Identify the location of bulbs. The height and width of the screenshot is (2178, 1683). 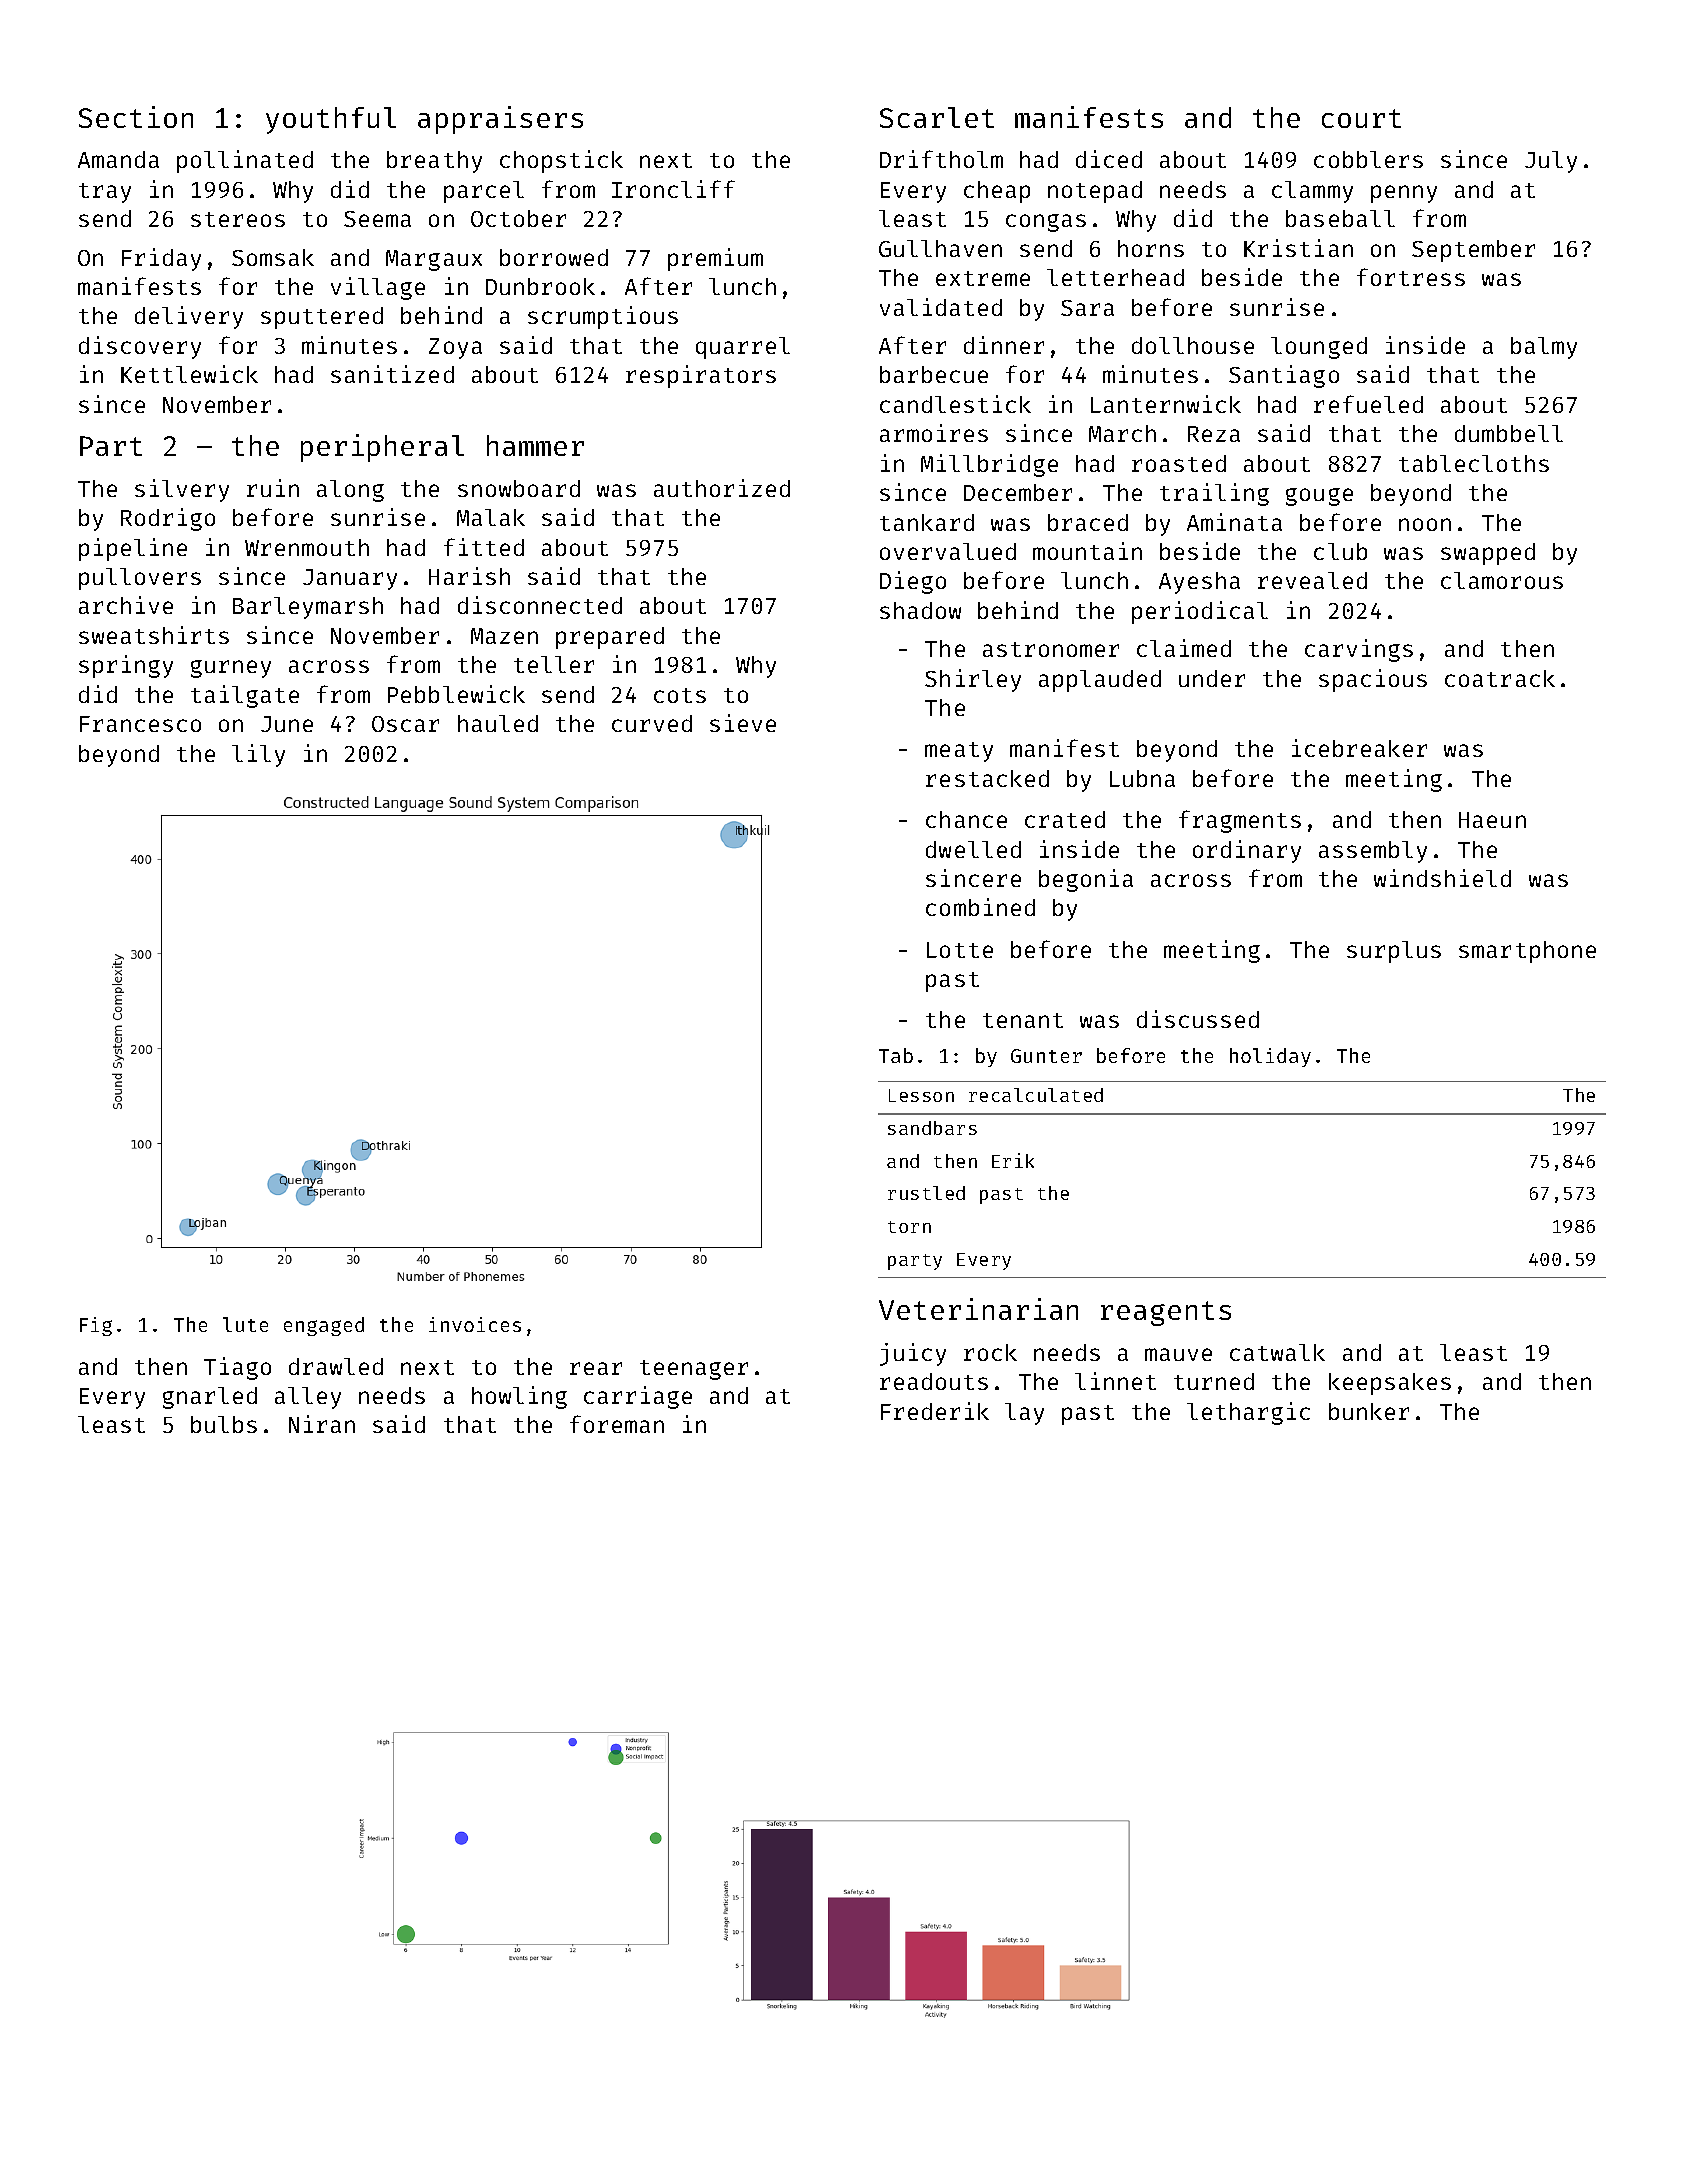
(224, 1424).
